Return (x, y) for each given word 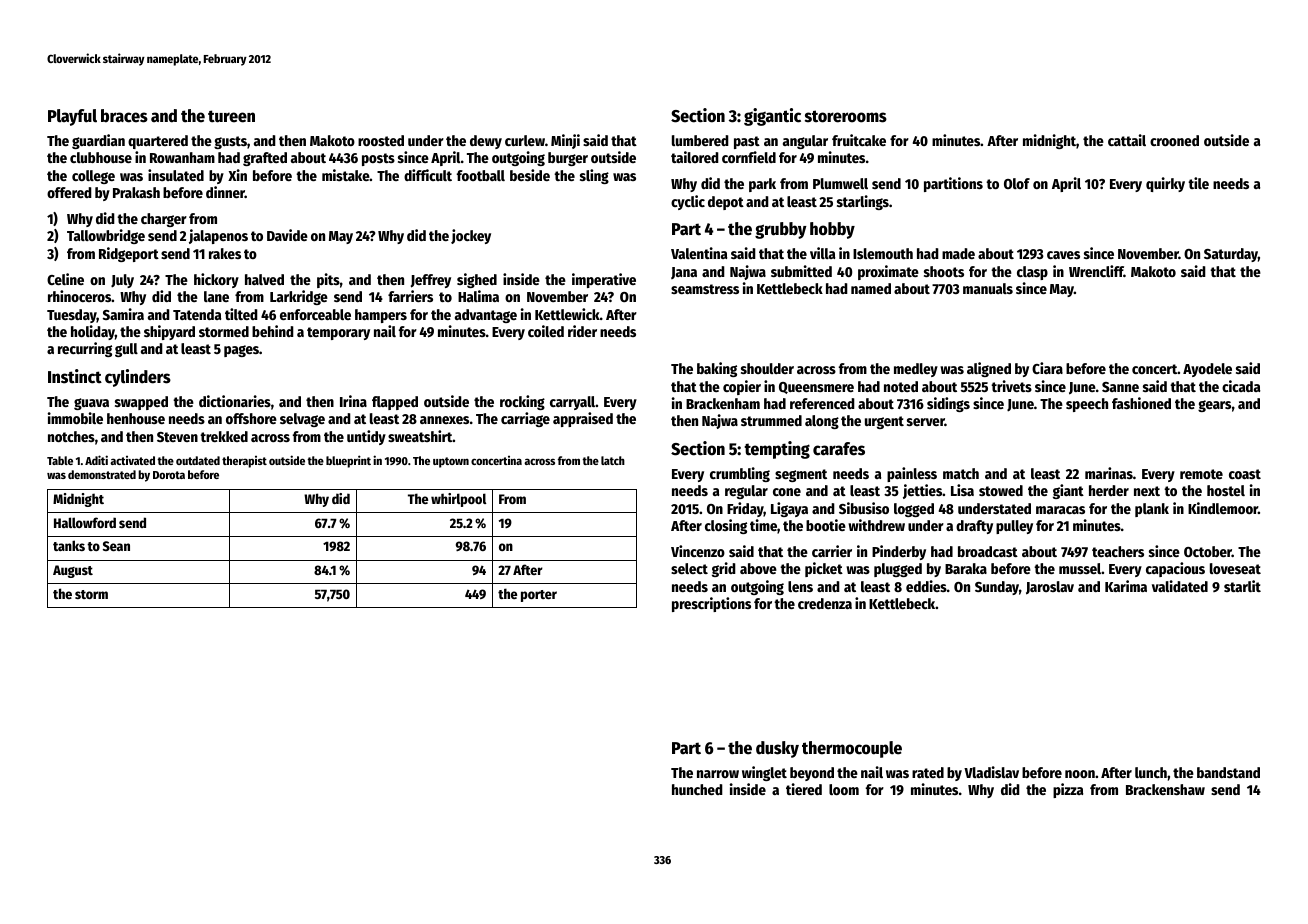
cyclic (688, 202)
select (689, 568)
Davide (287, 235)
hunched (697, 789)
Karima (1126, 586)
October (1208, 551)
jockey (471, 236)
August (73, 571)
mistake (346, 175)
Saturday (1231, 255)
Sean (116, 546)
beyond (812, 774)
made (958, 253)
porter (539, 596)
